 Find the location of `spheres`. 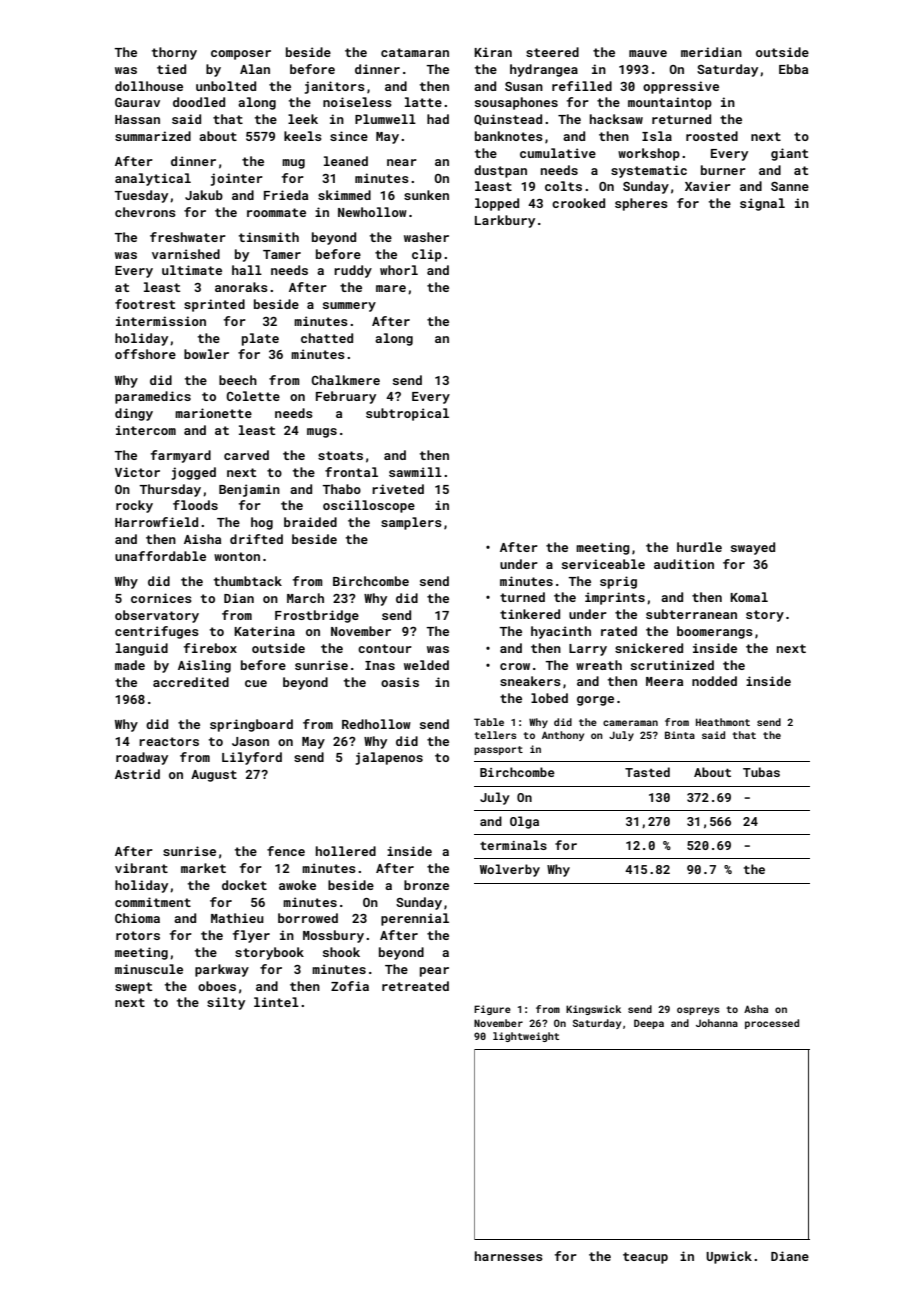

spheres is located at coordinates (641, 204).
